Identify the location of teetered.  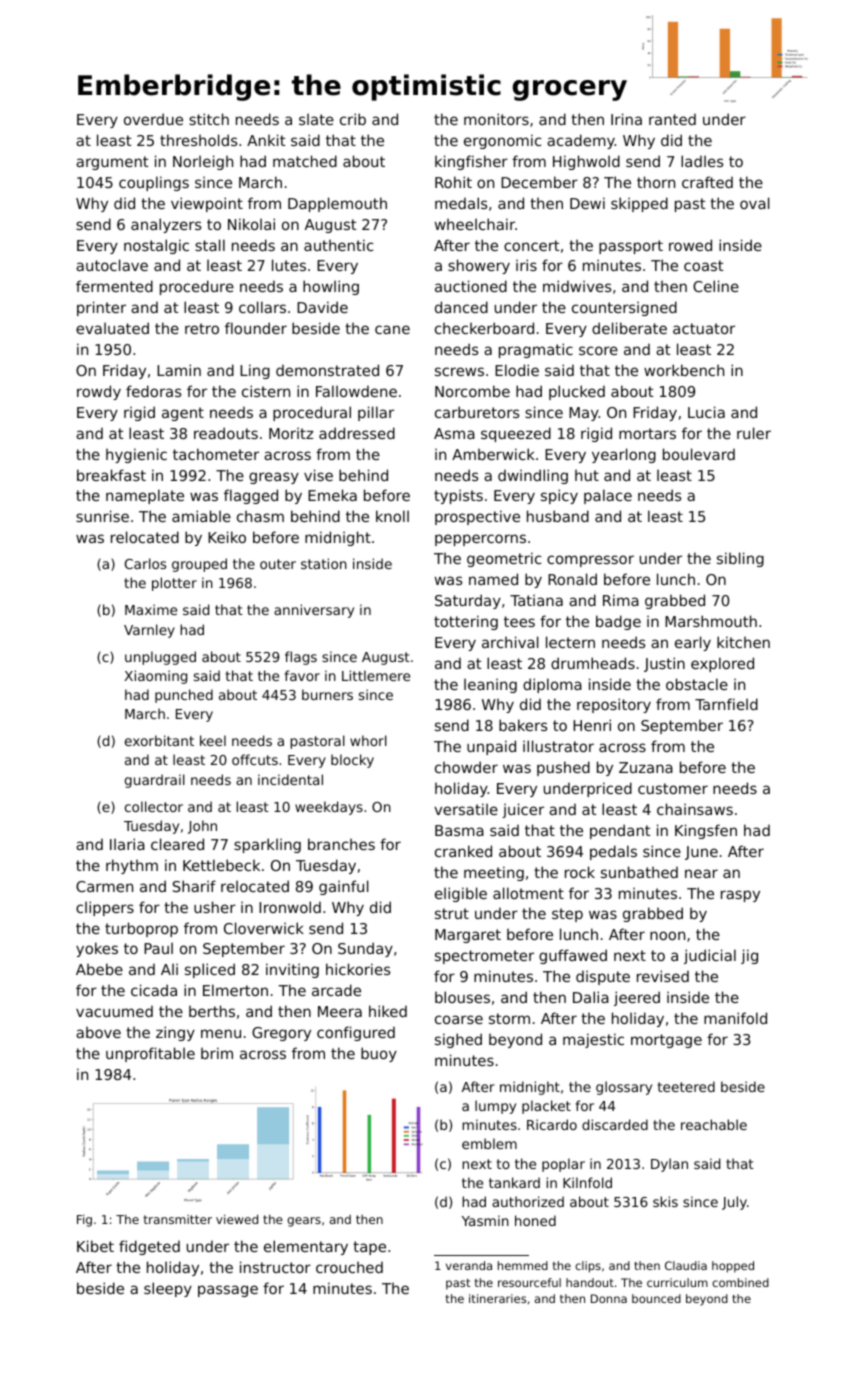
(686, 1086).
